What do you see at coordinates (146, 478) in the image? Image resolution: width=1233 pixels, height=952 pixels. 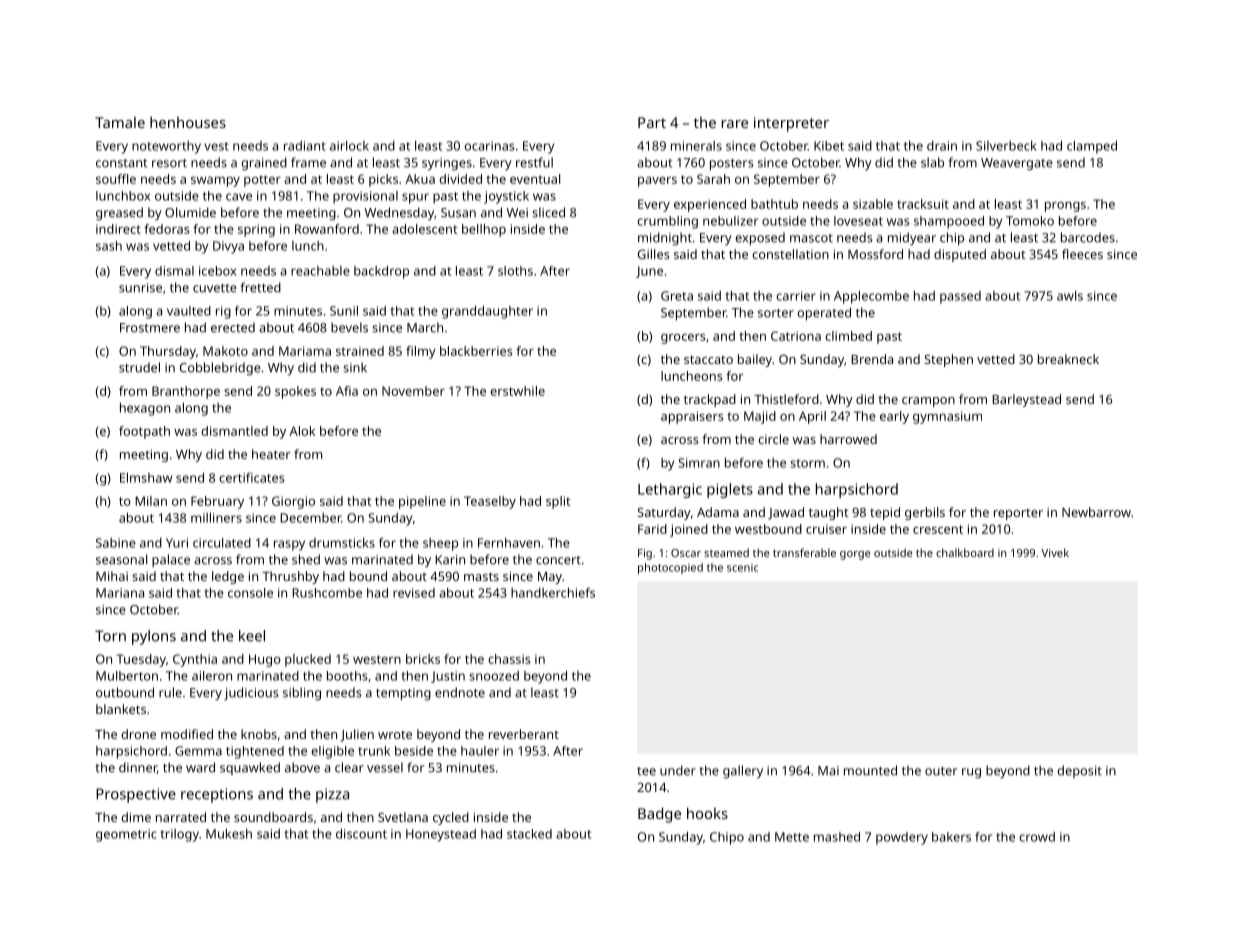 I see `Elmshaw` at bounding box center [146, 478].
